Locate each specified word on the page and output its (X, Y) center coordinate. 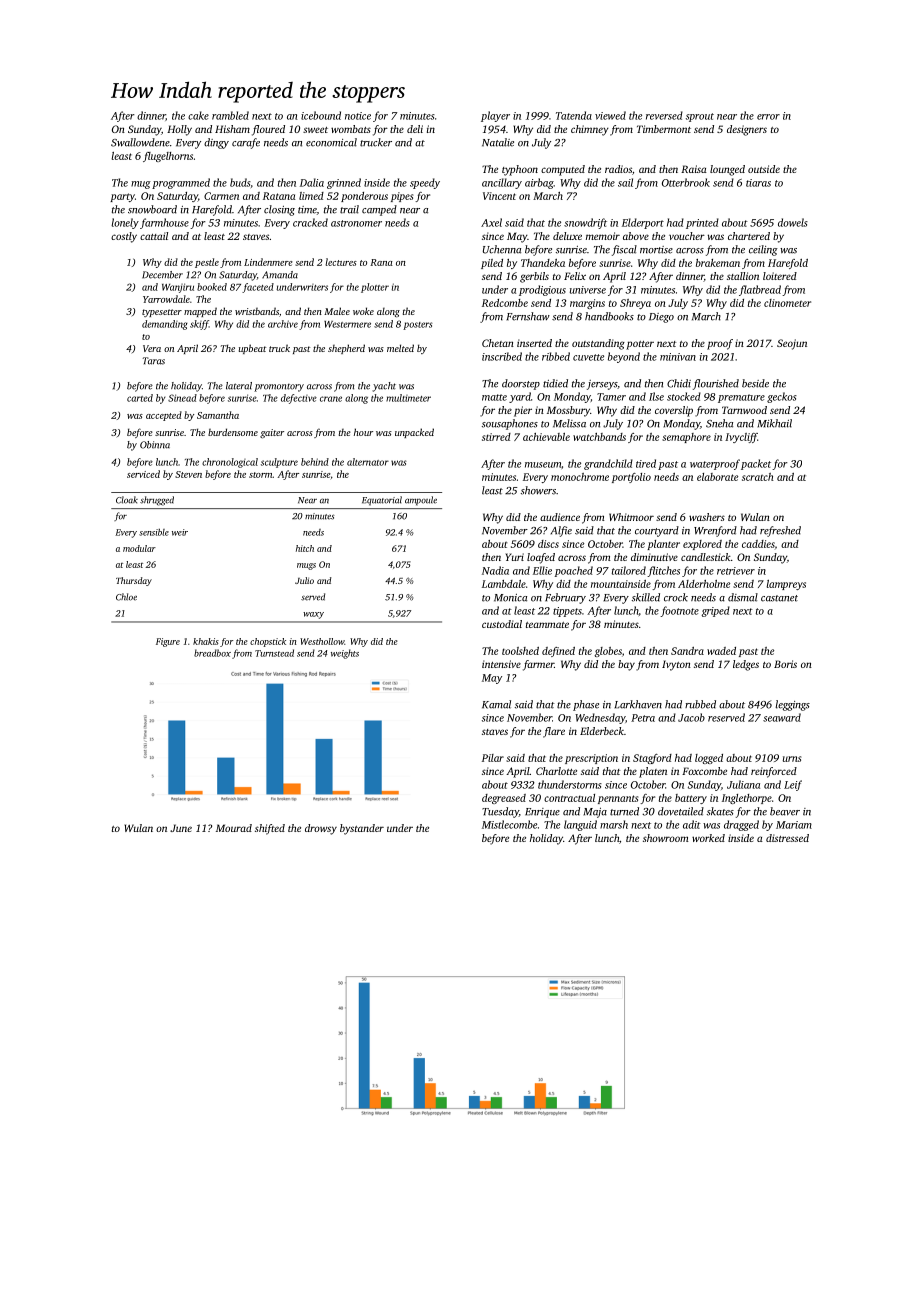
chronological (230, 463)
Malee (337, 311)
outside (764, 169)
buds (240, 182)
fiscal (624, 250)
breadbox (212, 653)
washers (707, 517)
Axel (491, 222)
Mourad (234, 828)
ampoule (421, 501)
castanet (779, 598)
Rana (381, 262)
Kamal (496, 704)
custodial (502, 624)
